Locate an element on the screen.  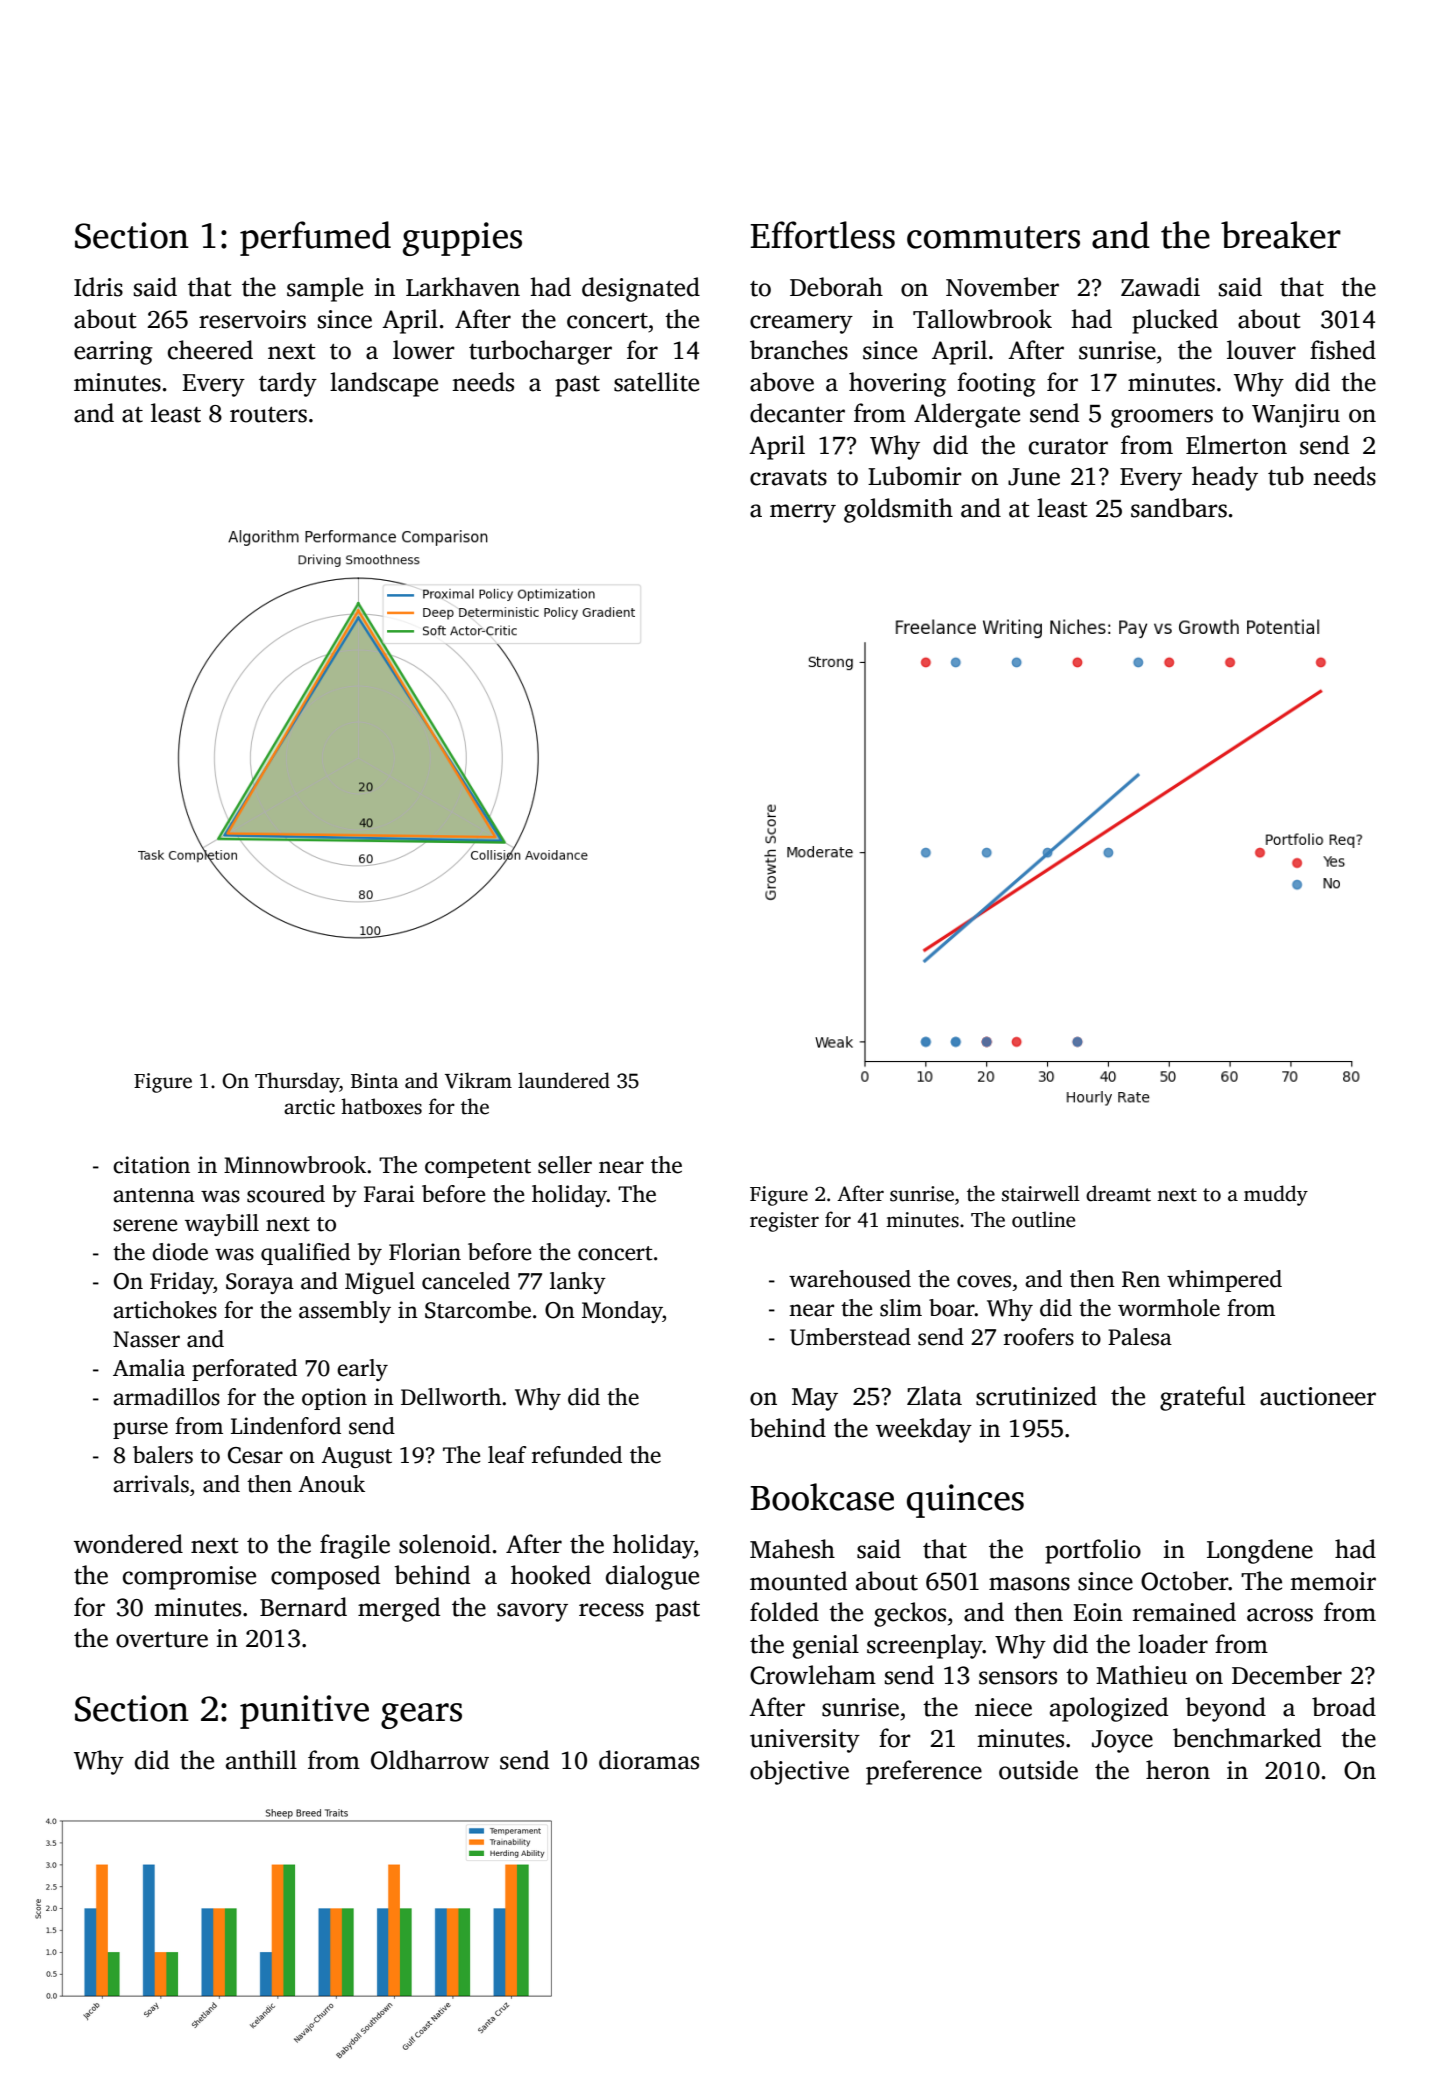
arctic is located at coordinates (309, 1107).
